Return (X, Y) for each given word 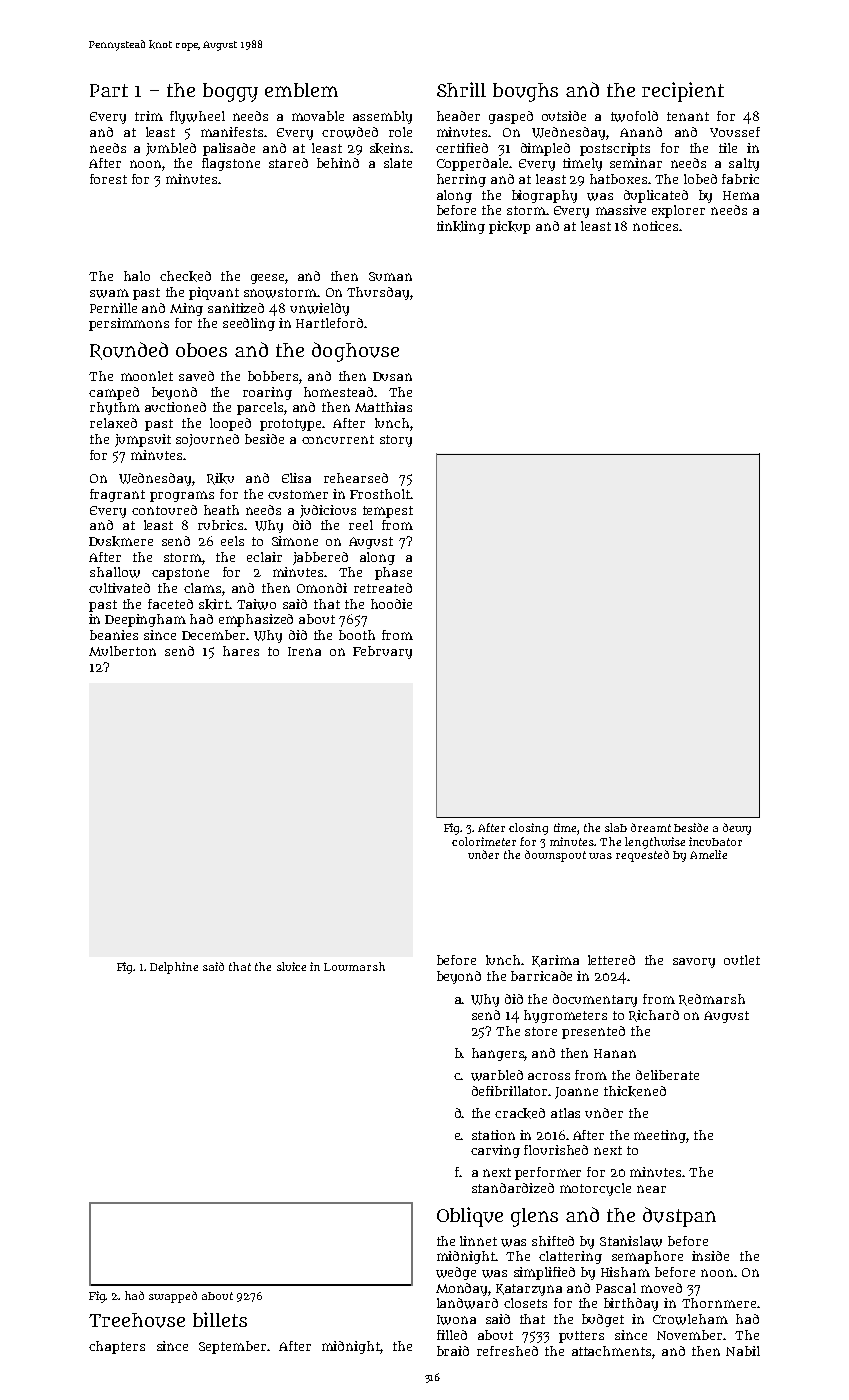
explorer (678, 211)
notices (655, 226)
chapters (117, 1347)
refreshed (507, 1351)
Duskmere (121, 541)
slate (398, 163)
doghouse (355, 352)
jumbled (171, 149)
